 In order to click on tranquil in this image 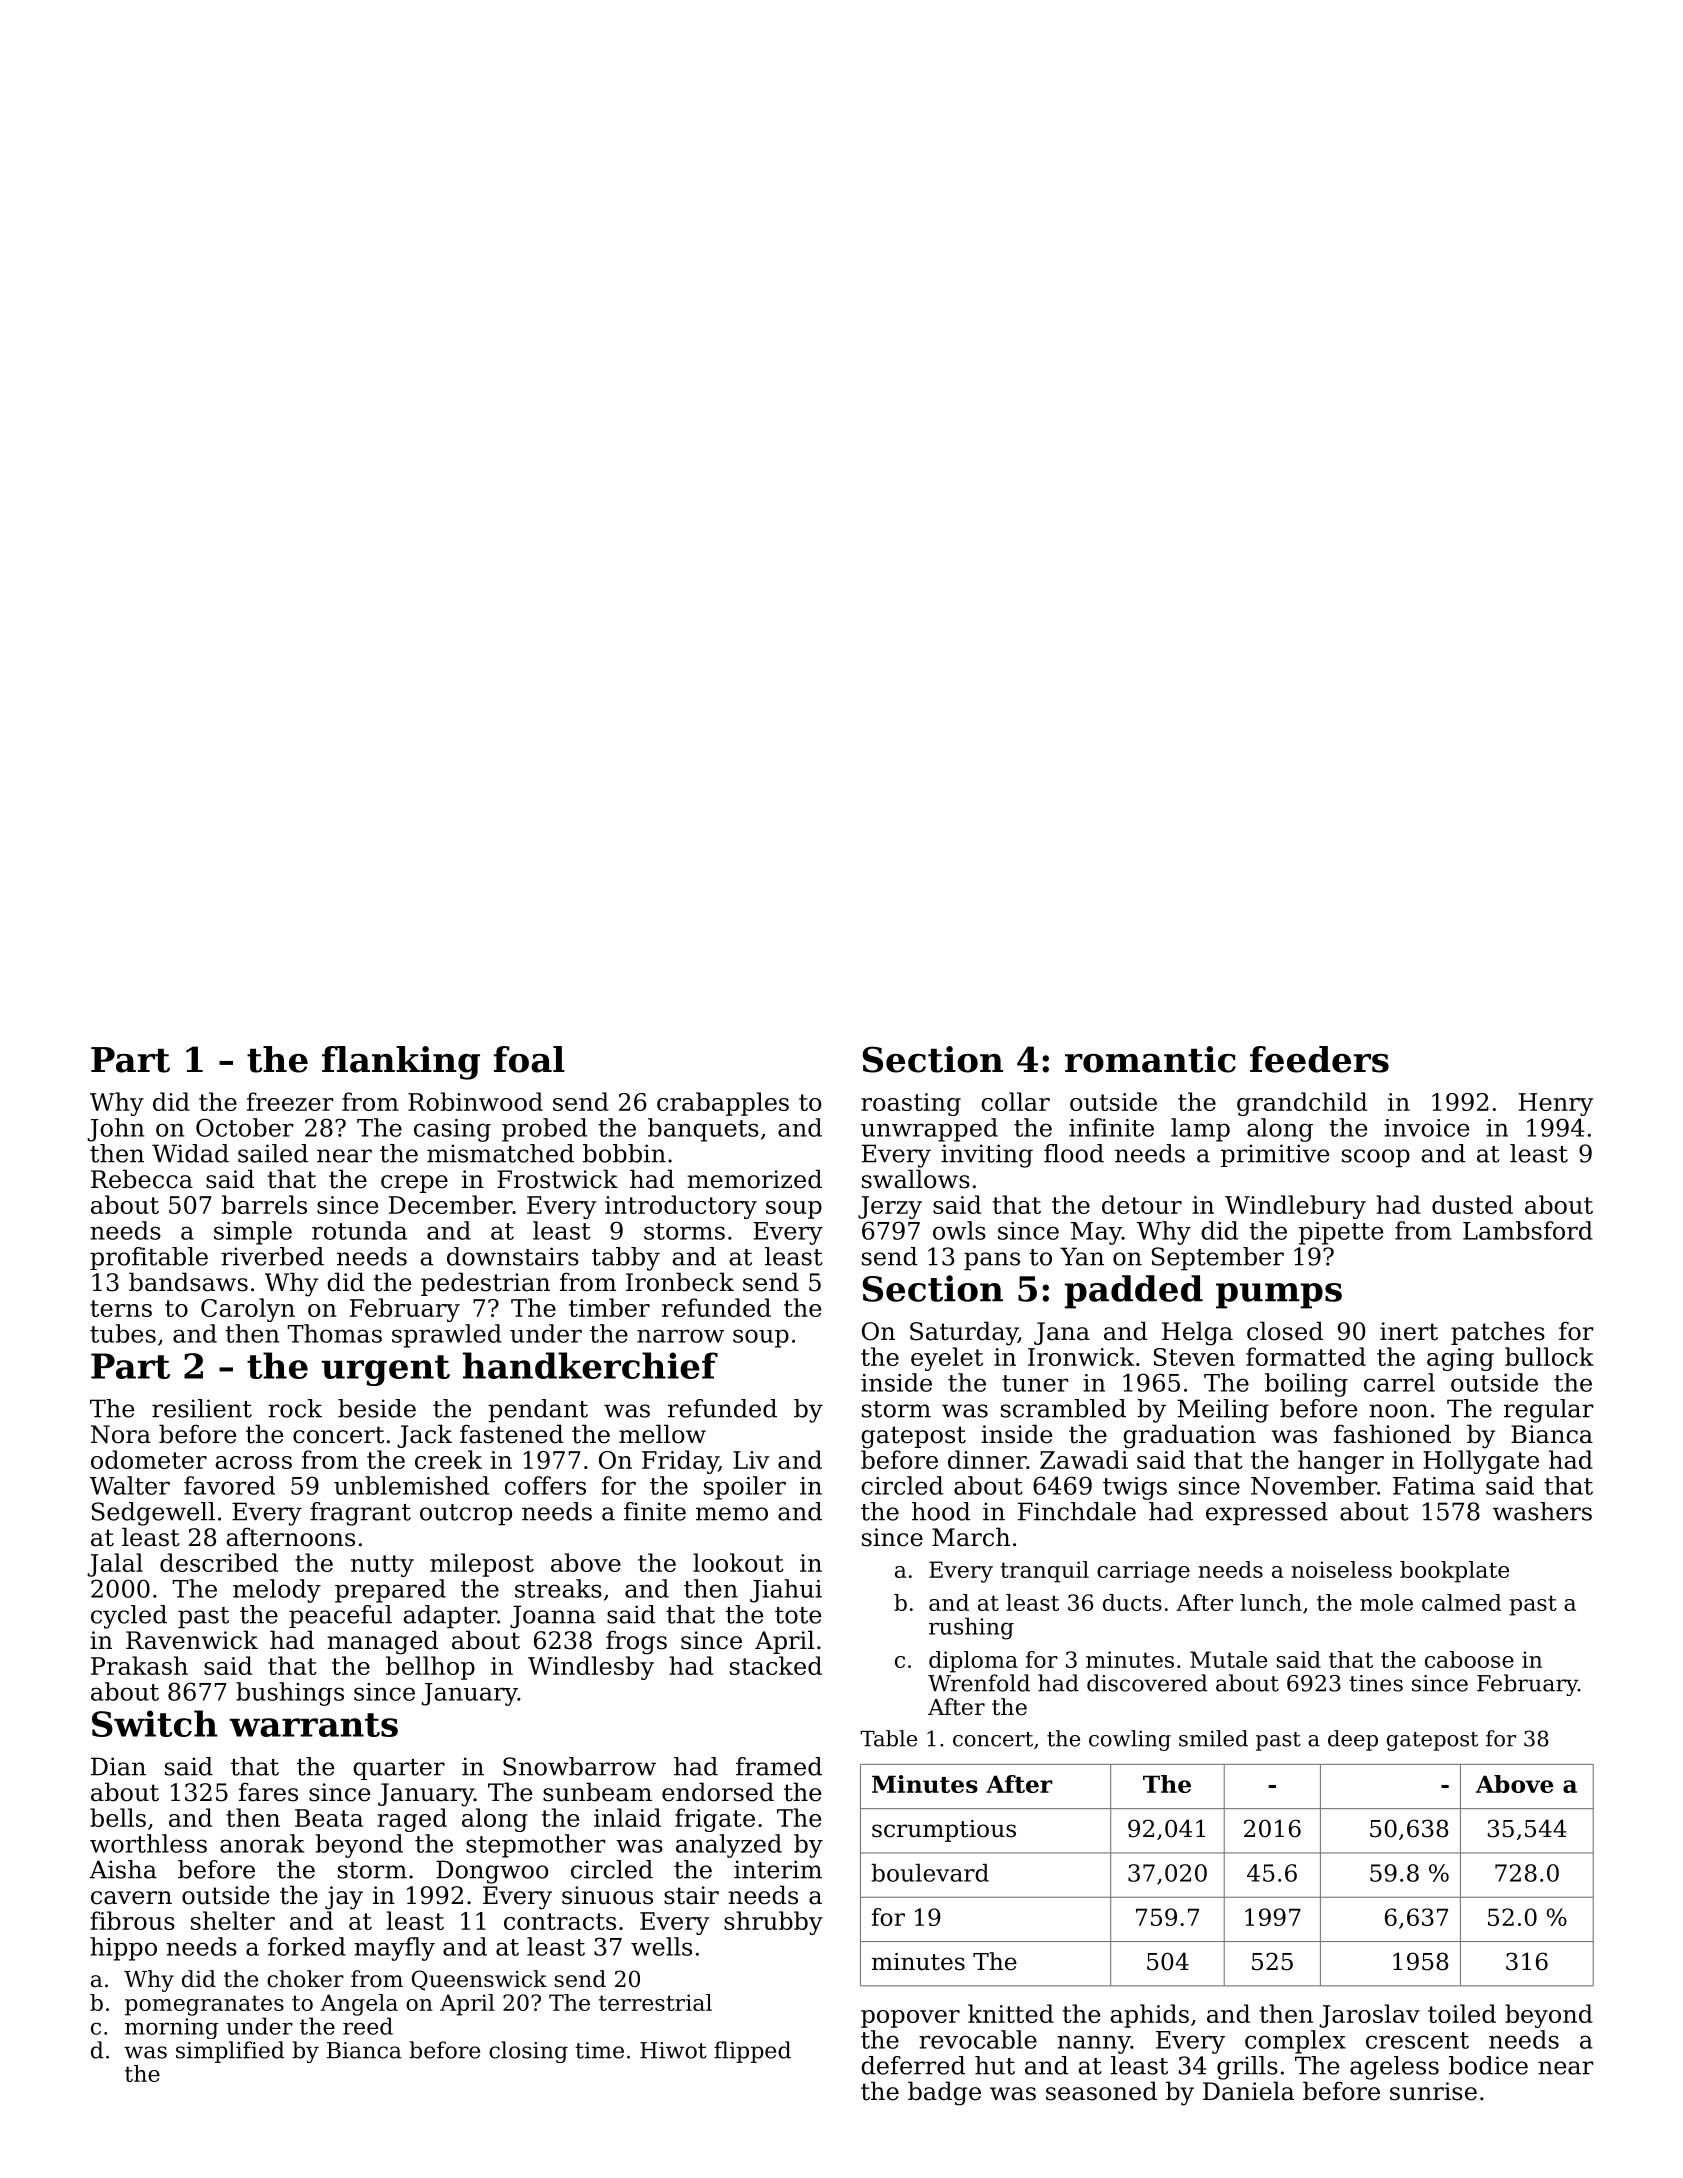, I will do `click(1044, 1572)`.
